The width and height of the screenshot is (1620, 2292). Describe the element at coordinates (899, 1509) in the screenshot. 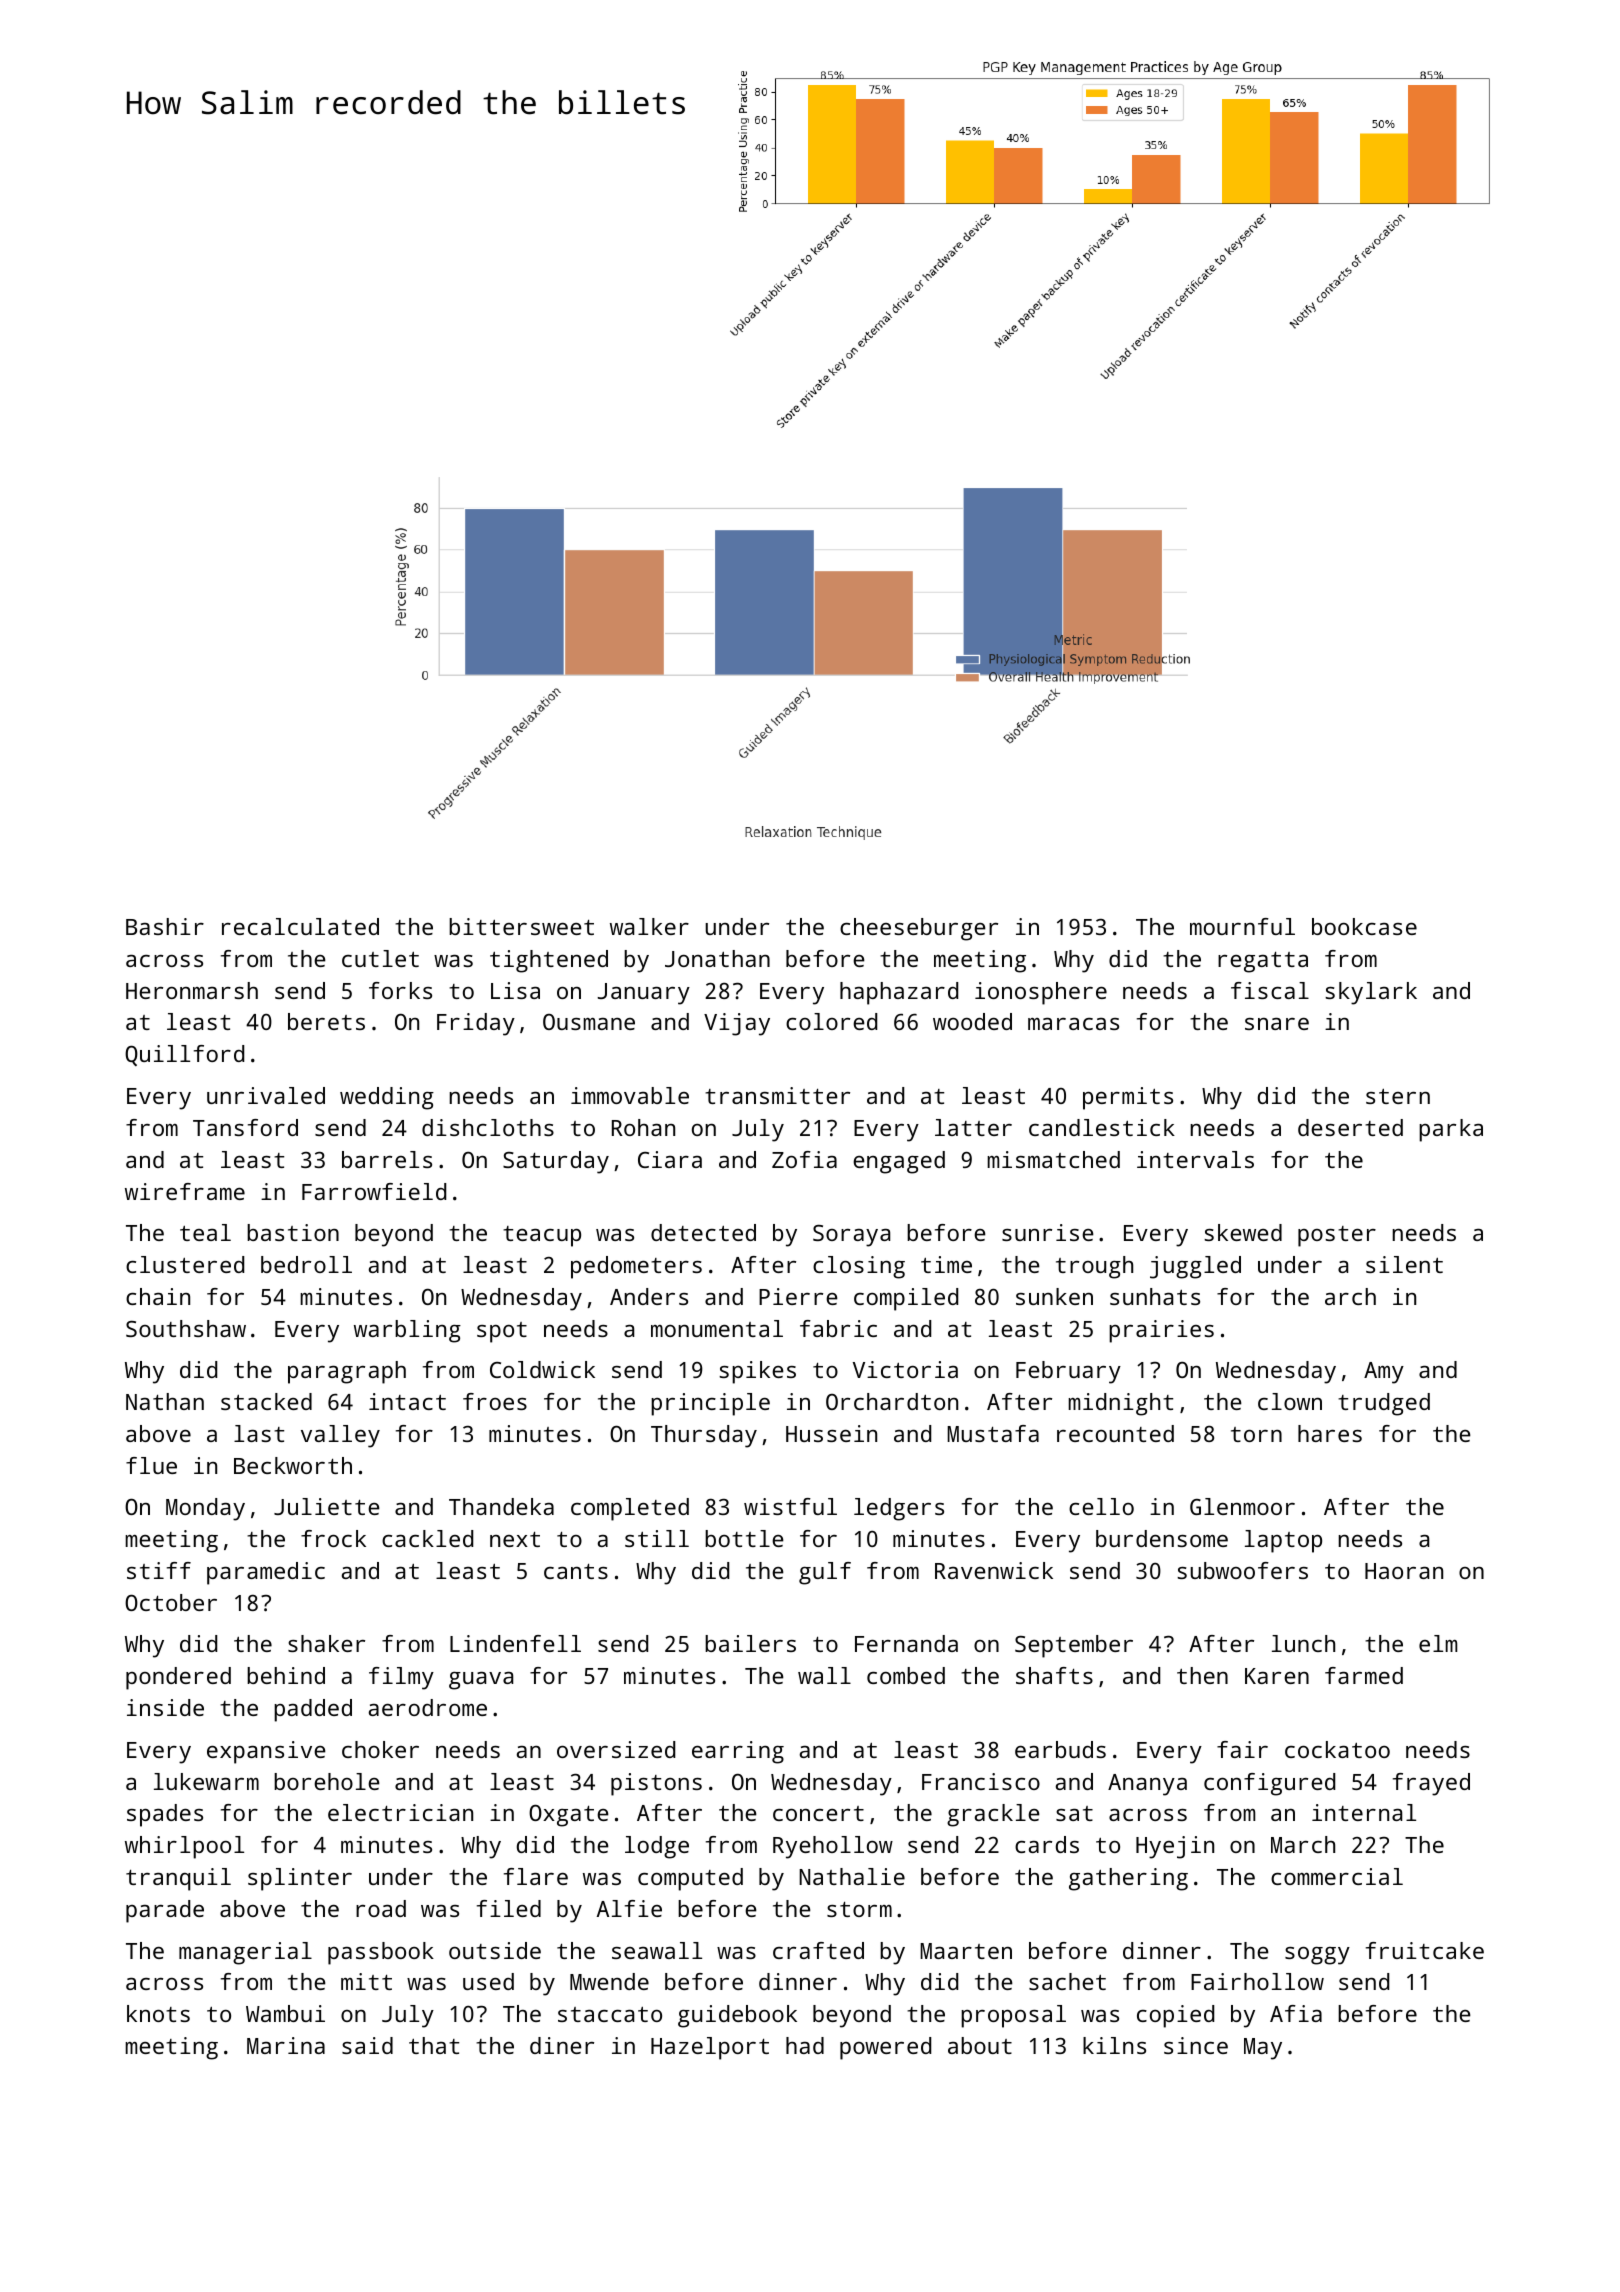

I see `ledgers` at that location.
